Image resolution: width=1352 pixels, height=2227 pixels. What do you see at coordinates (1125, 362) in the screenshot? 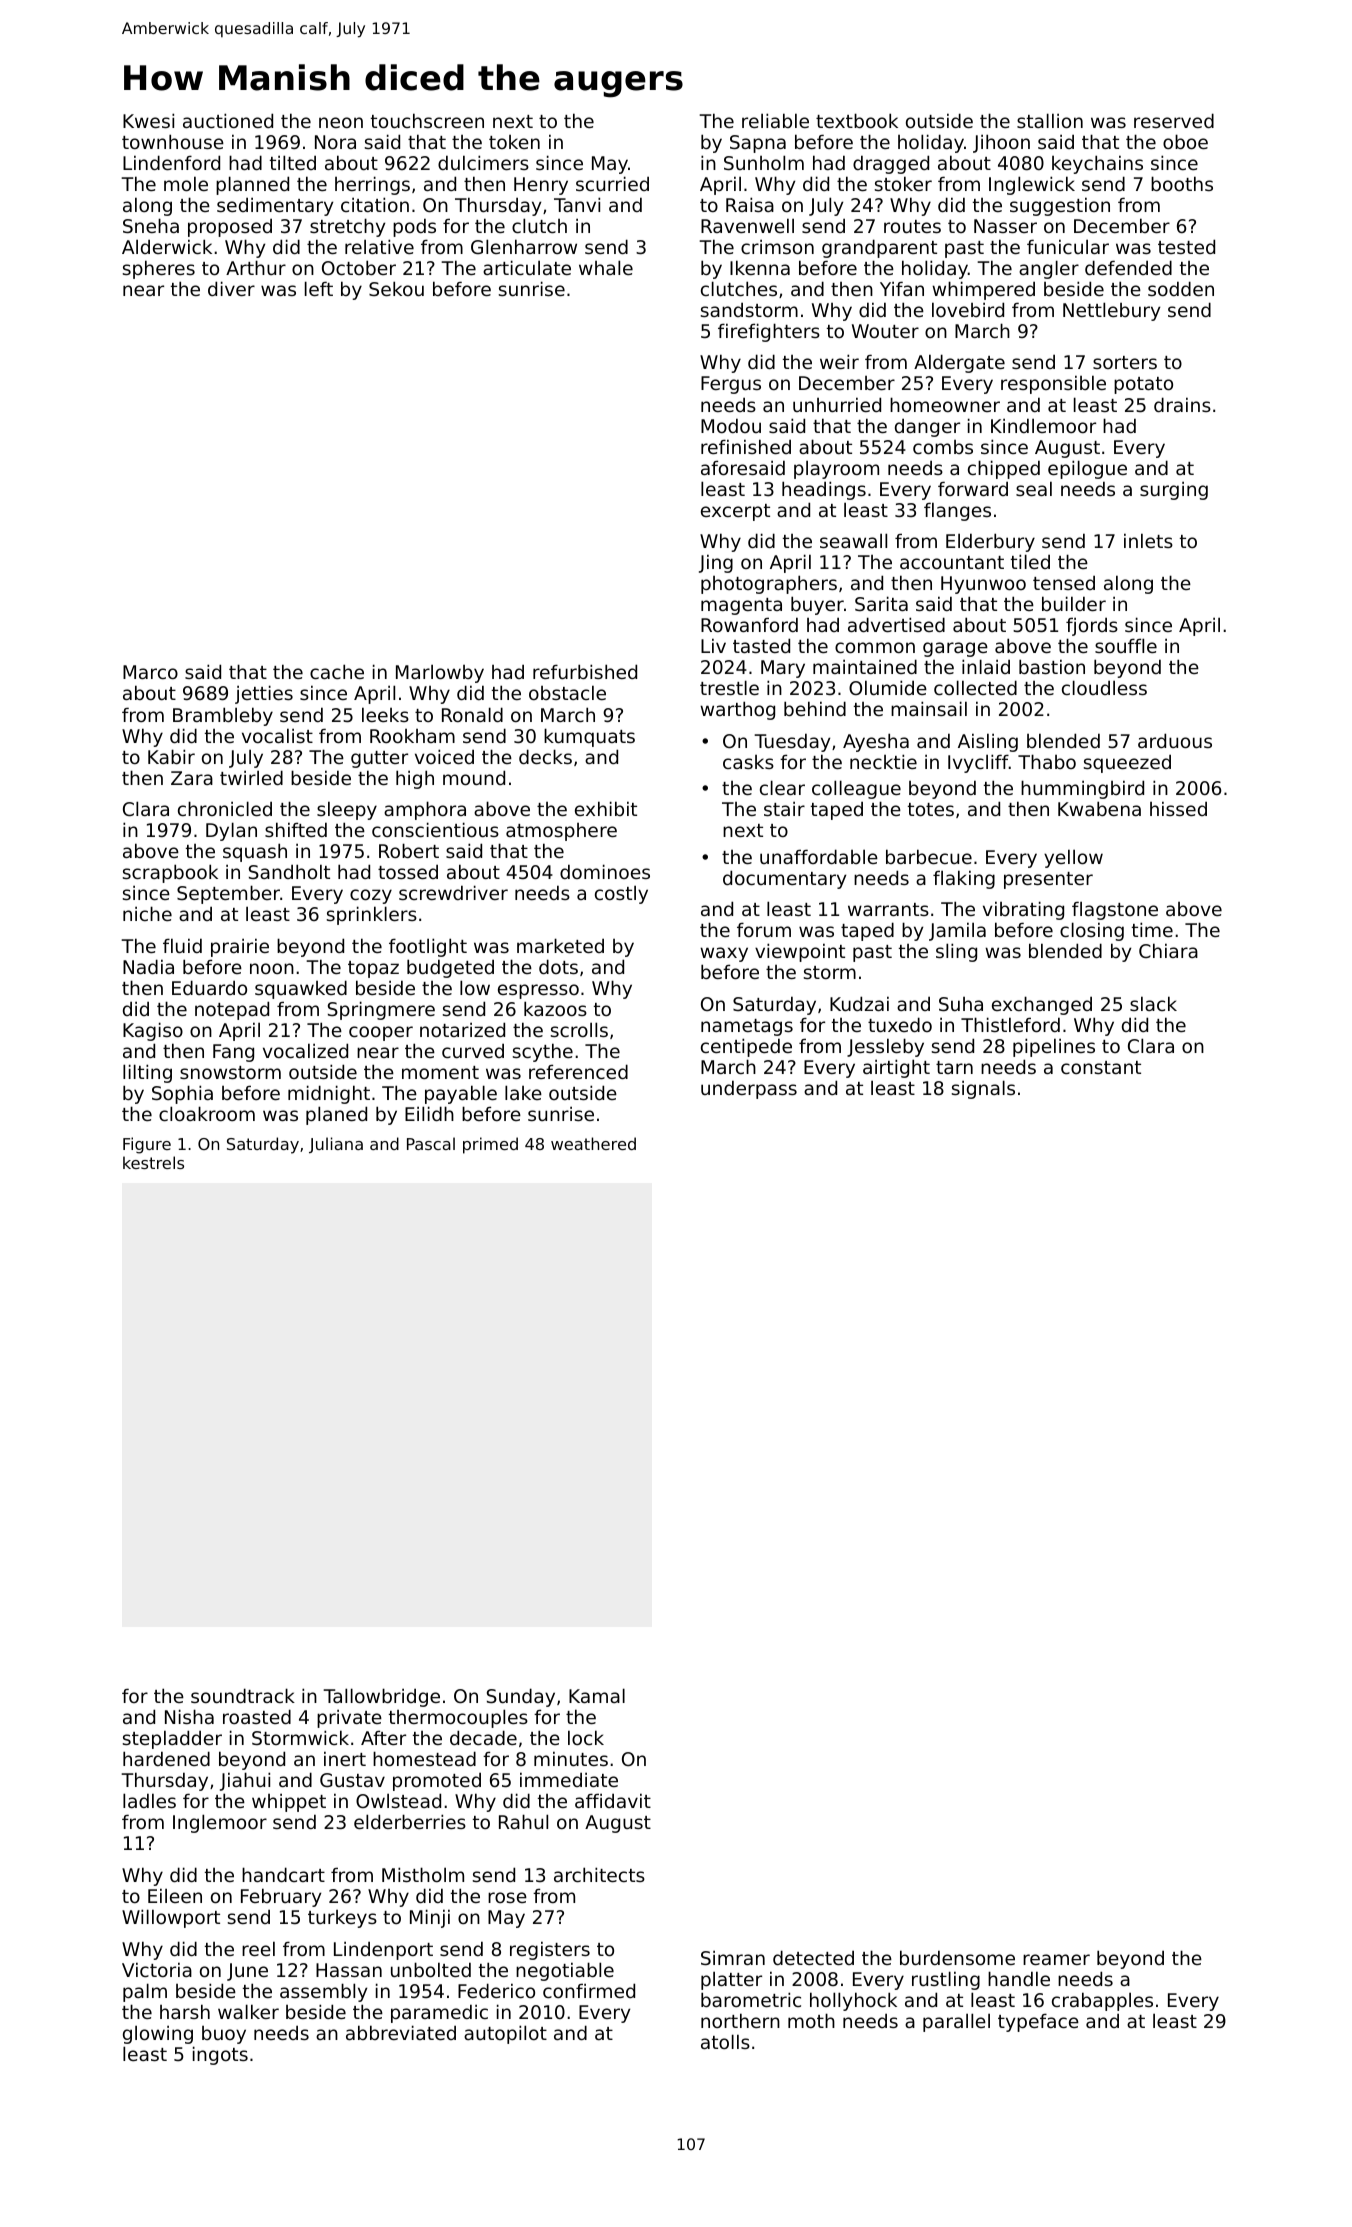
I see `sorters` at bounding box center [1125, 362].
